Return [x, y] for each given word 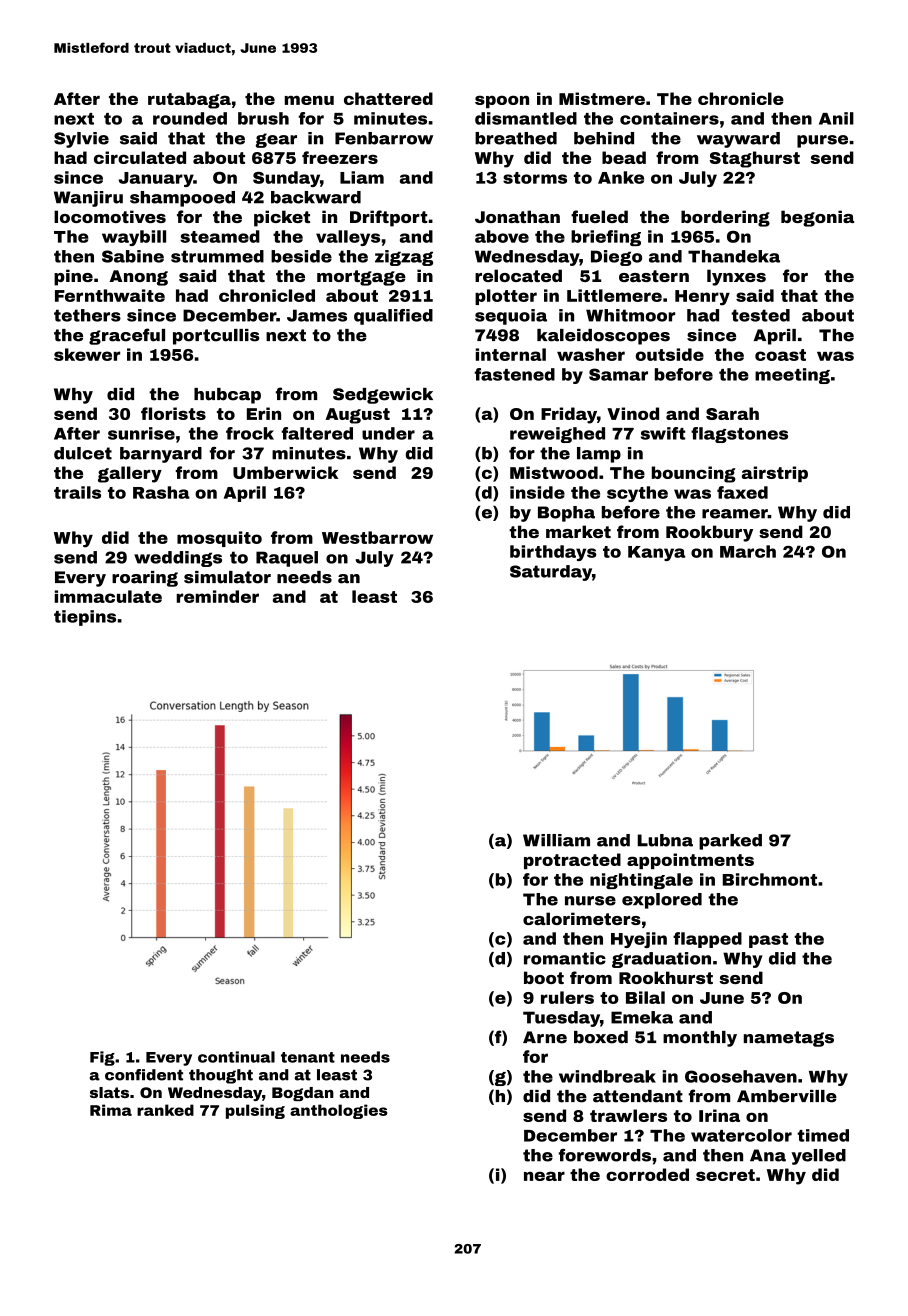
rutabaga [189, 100]
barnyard [161, 455]
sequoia [511, 317]
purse [822, 141]
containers [669, 118]
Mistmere [602, 98]
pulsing [255, 1111]
